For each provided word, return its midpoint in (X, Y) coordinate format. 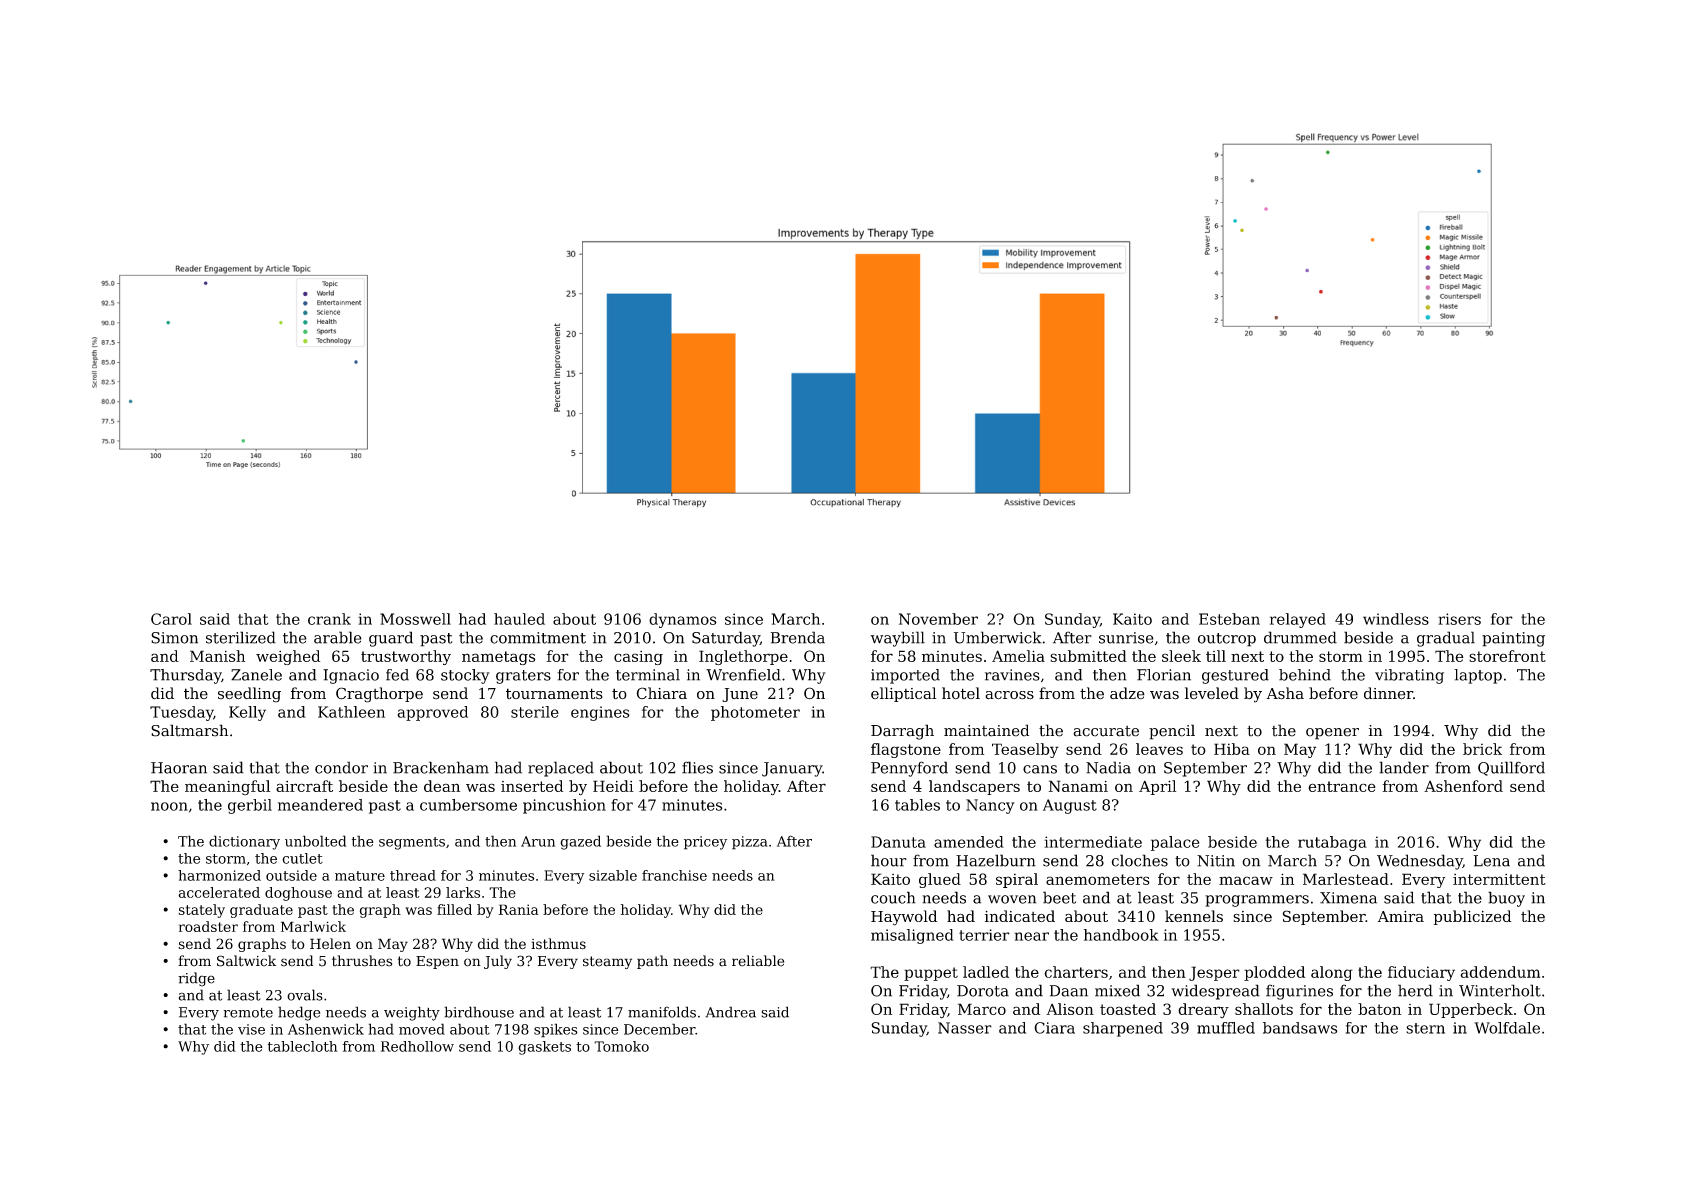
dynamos (683, 620)
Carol (171, 619)
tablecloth (303, 1046)
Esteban (1229, 619)
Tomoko (621, 1046)
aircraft (304, 786)
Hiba (1232, 749)
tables (917, 805)
